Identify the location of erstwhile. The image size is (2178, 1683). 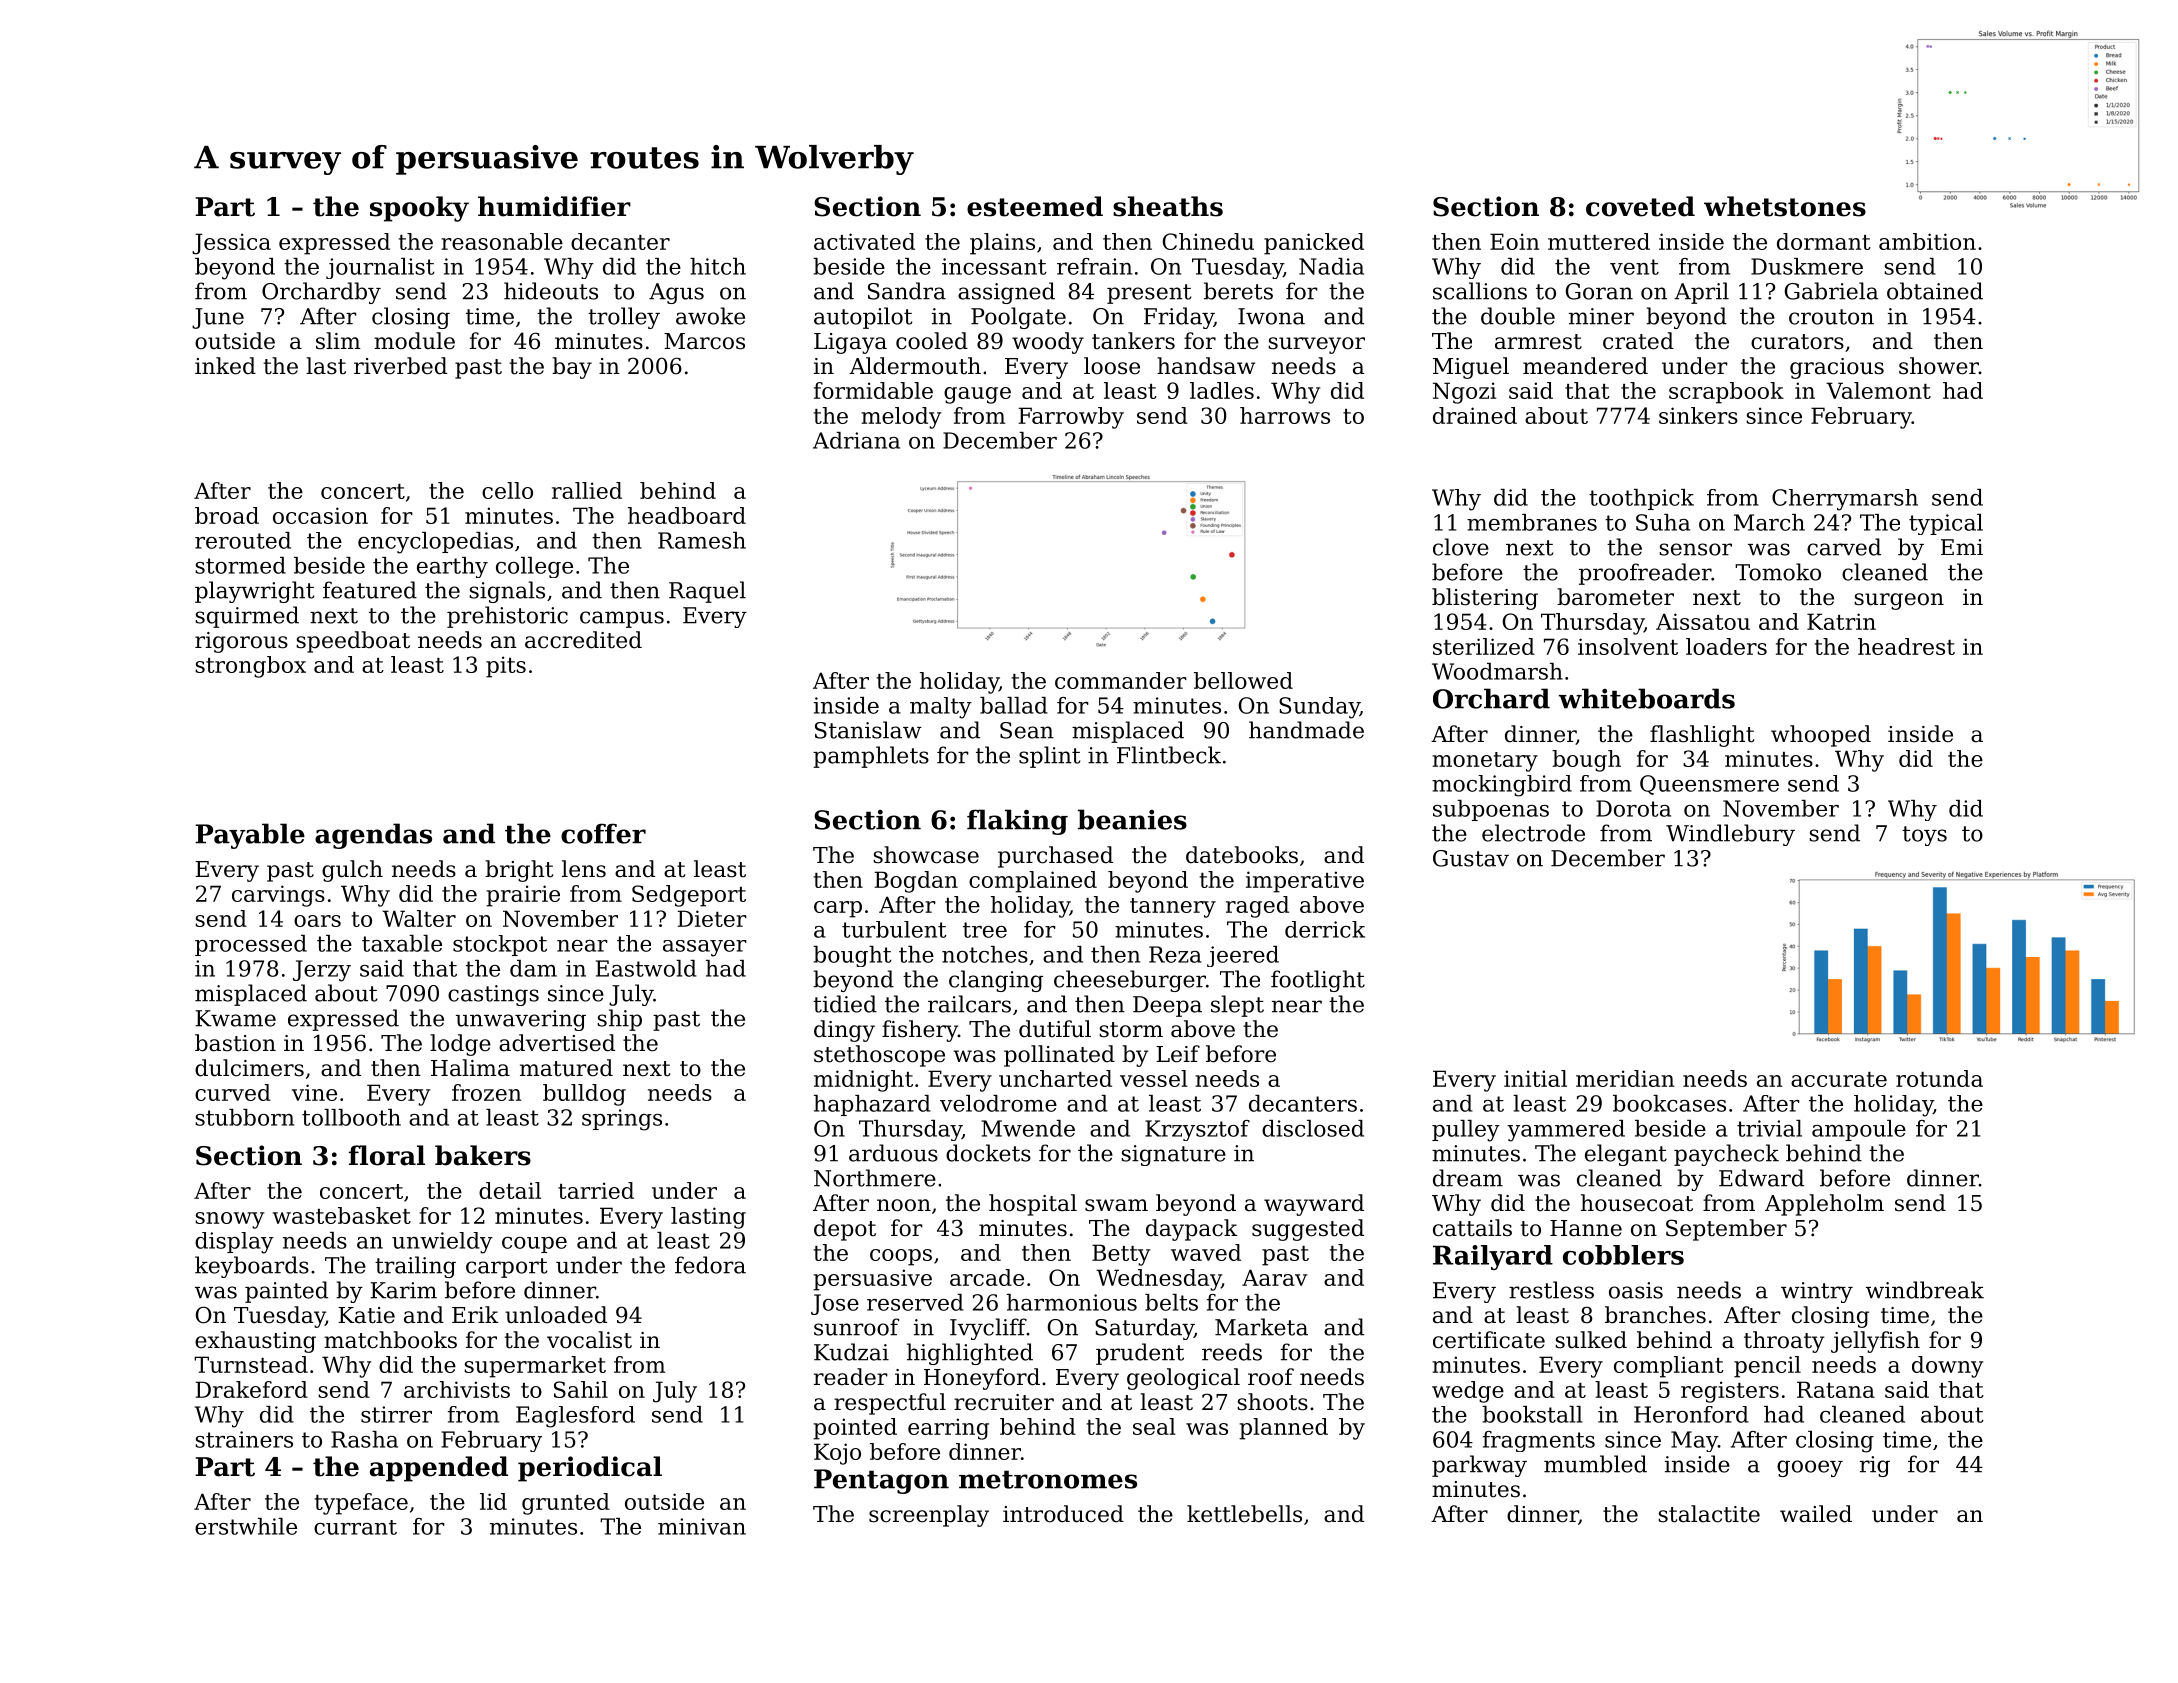
(246, 1526).
